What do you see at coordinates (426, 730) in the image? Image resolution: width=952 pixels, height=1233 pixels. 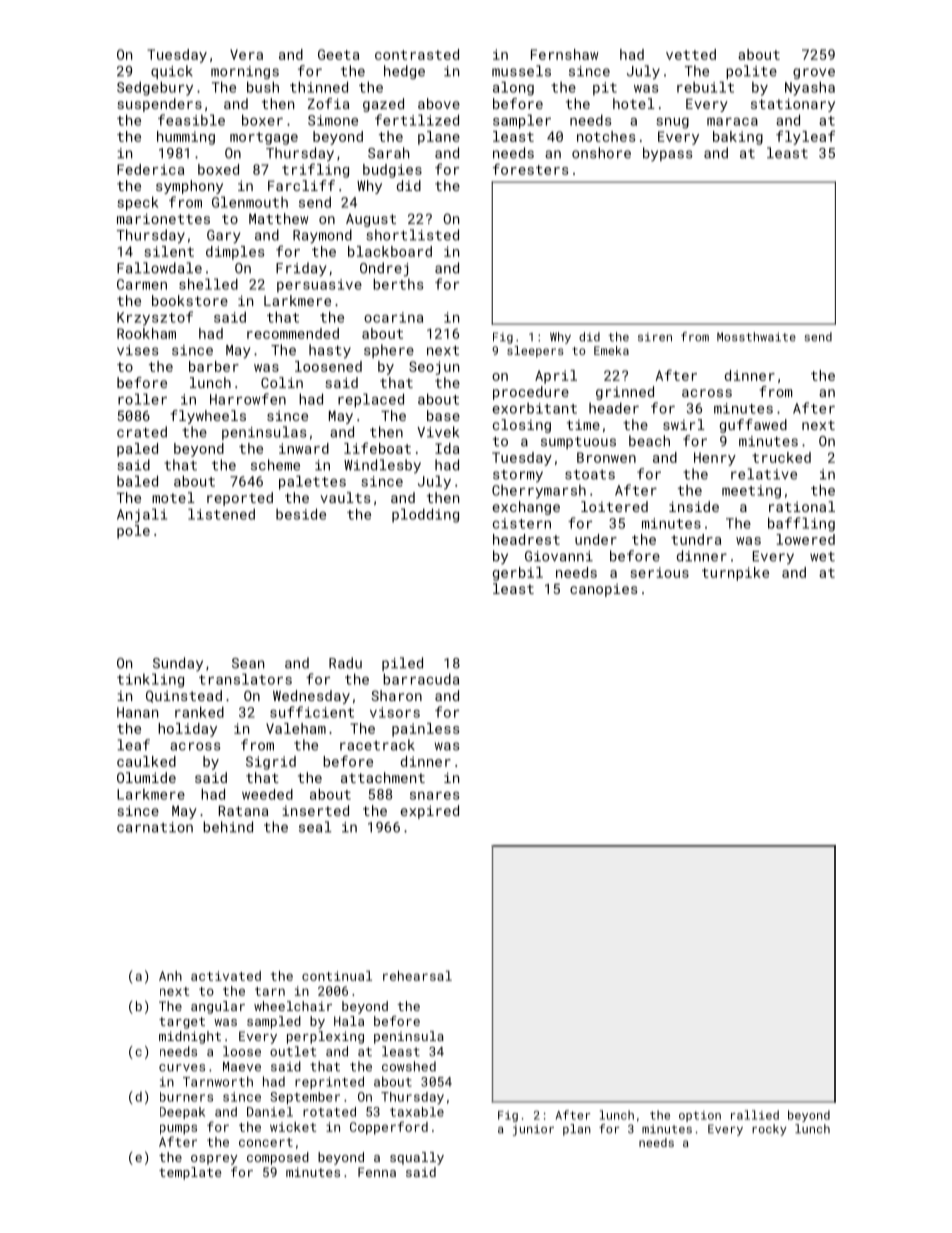 I see `painless` at bounding box center [426, 730].
